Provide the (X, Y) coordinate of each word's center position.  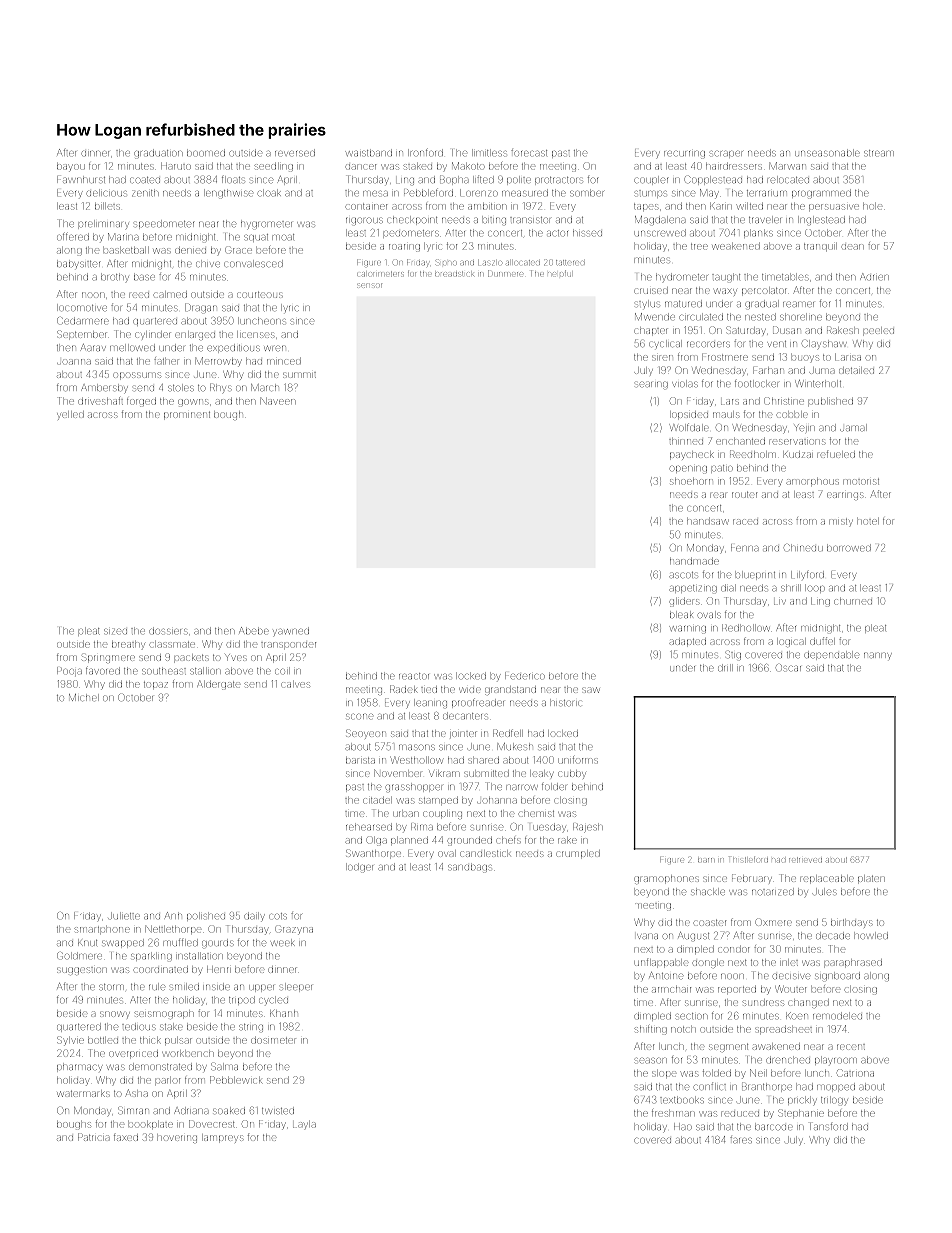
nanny (878, 655)
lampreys (223, 1139)
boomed (206, 152)
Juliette (124, 916)
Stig (734, 655)
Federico (525, 676)
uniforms (578, 760)
